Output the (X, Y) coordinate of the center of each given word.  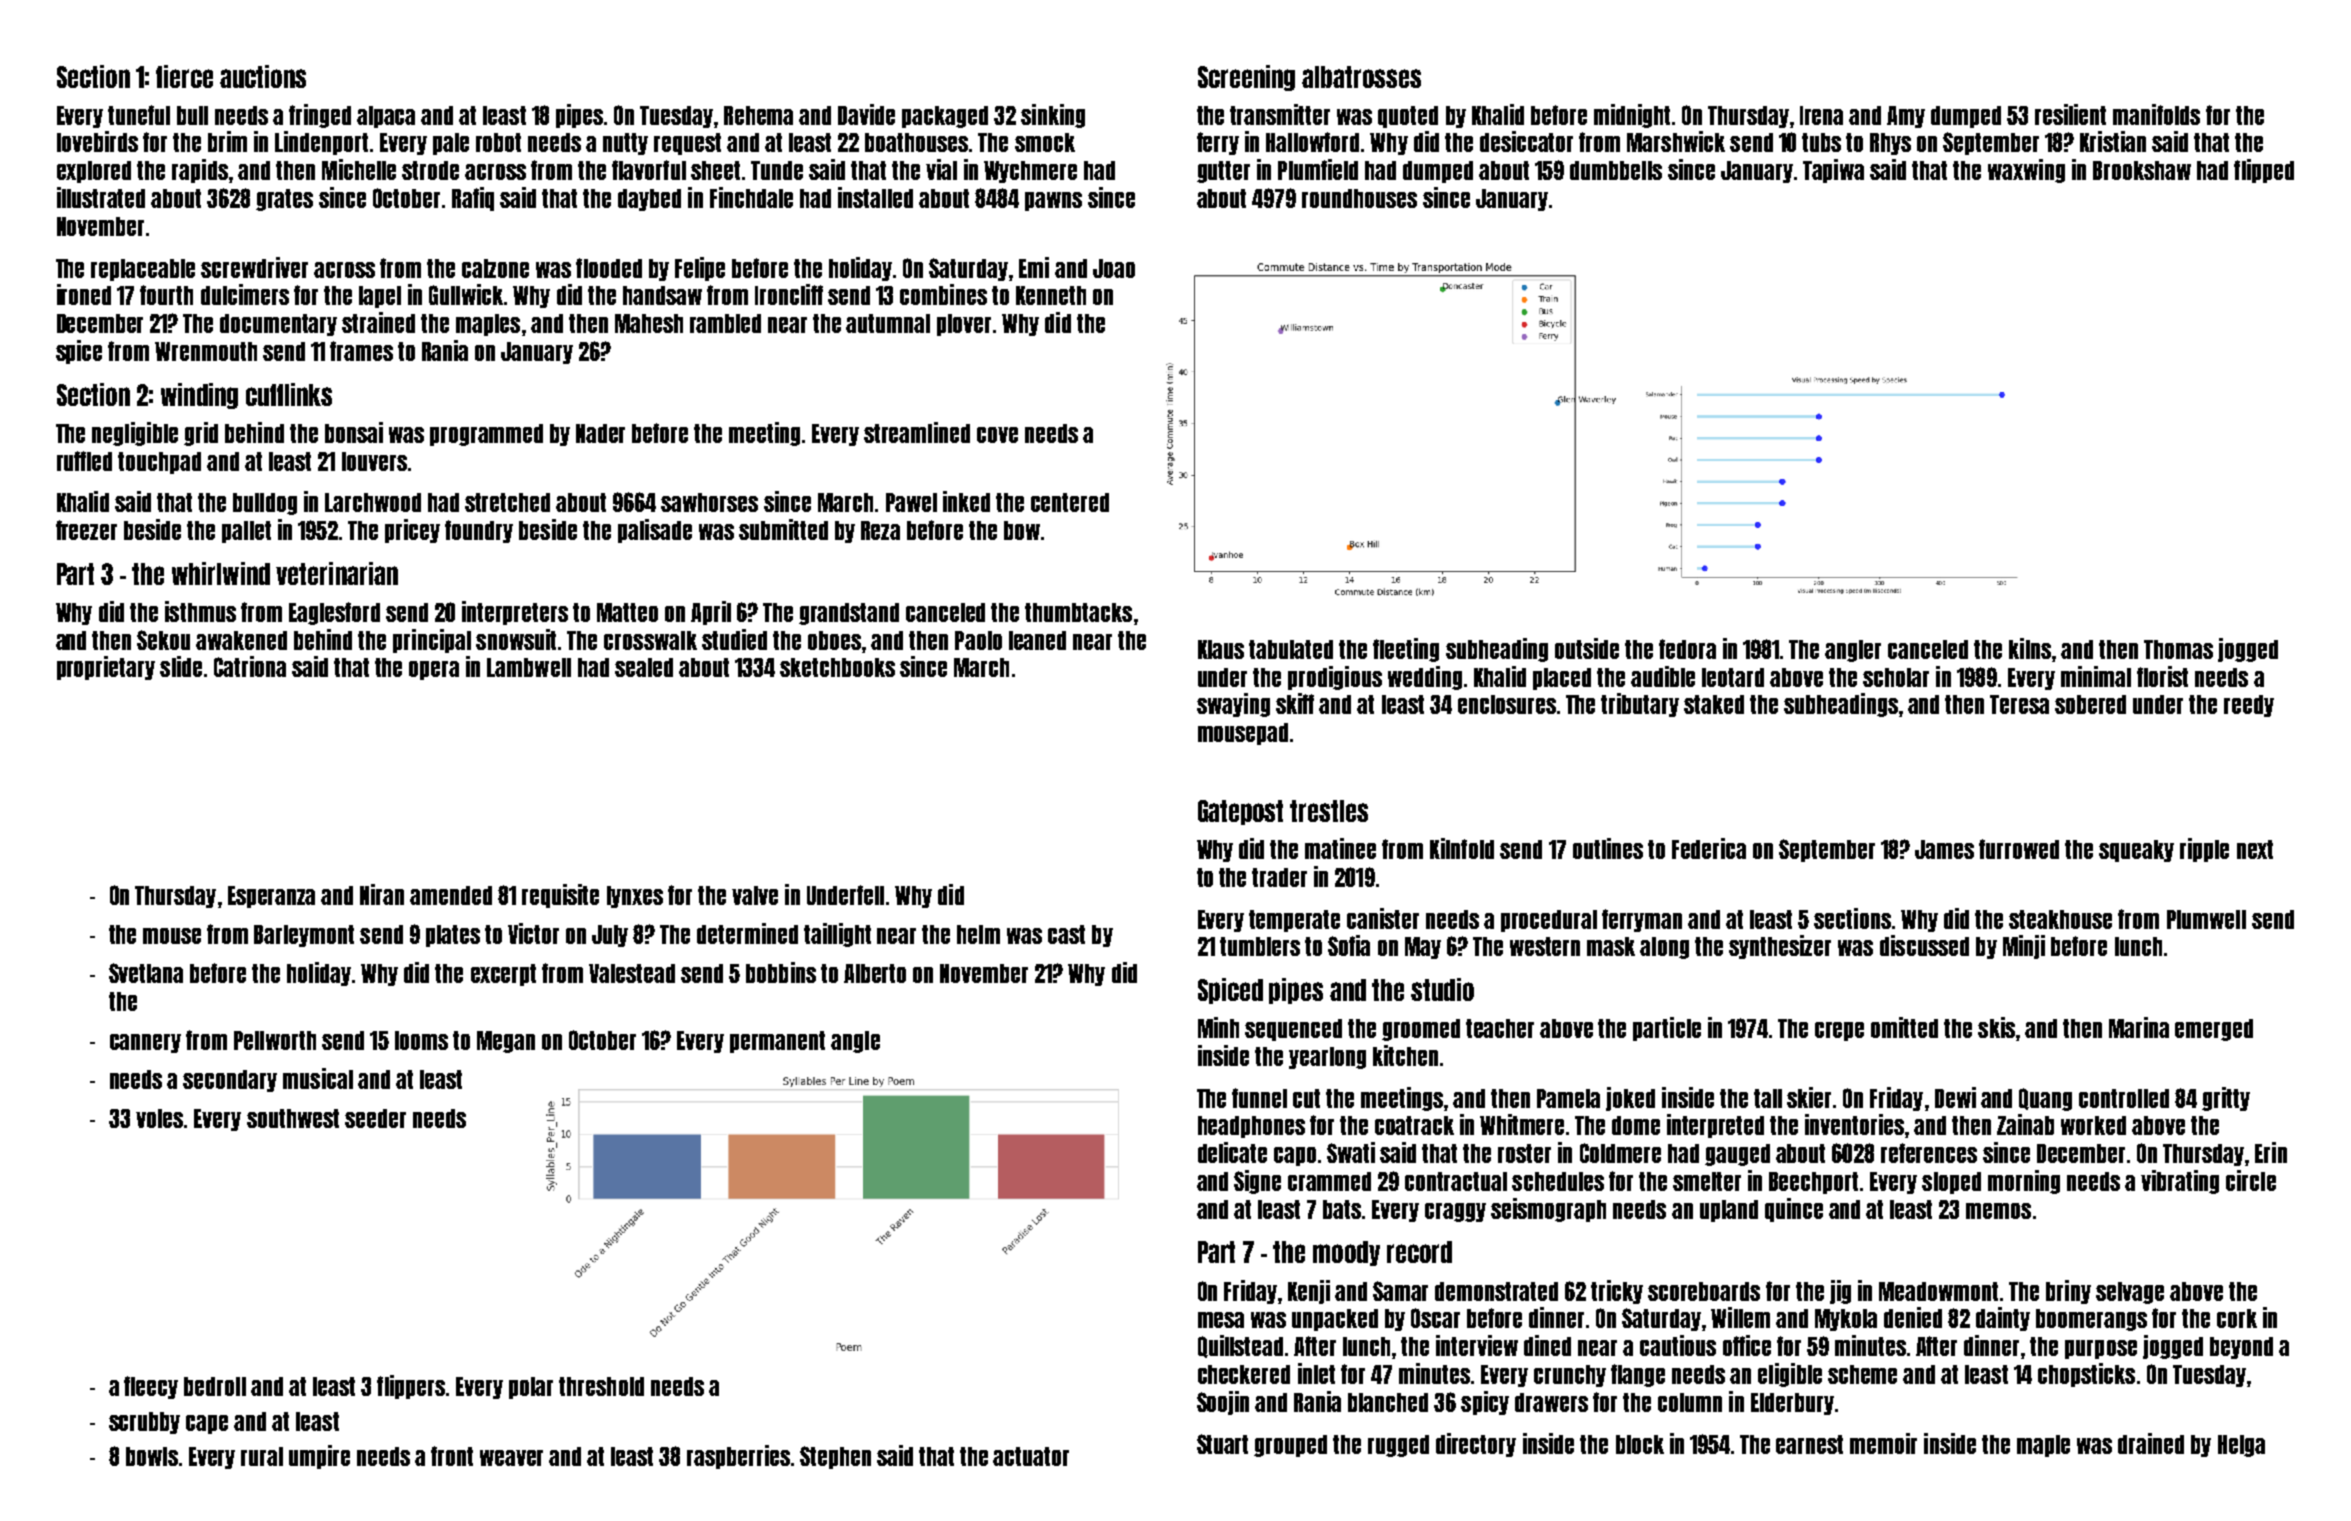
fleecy (151, 1387)
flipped (2264, 171)
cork (2237, 1318)
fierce (184, 76)
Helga (2241, 1446)
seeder (375, 1118)
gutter (1223, 172)
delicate (1232, 1152)
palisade (655, 531)
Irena (1821, 115)
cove (997, 435)
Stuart (1222, 1444)
